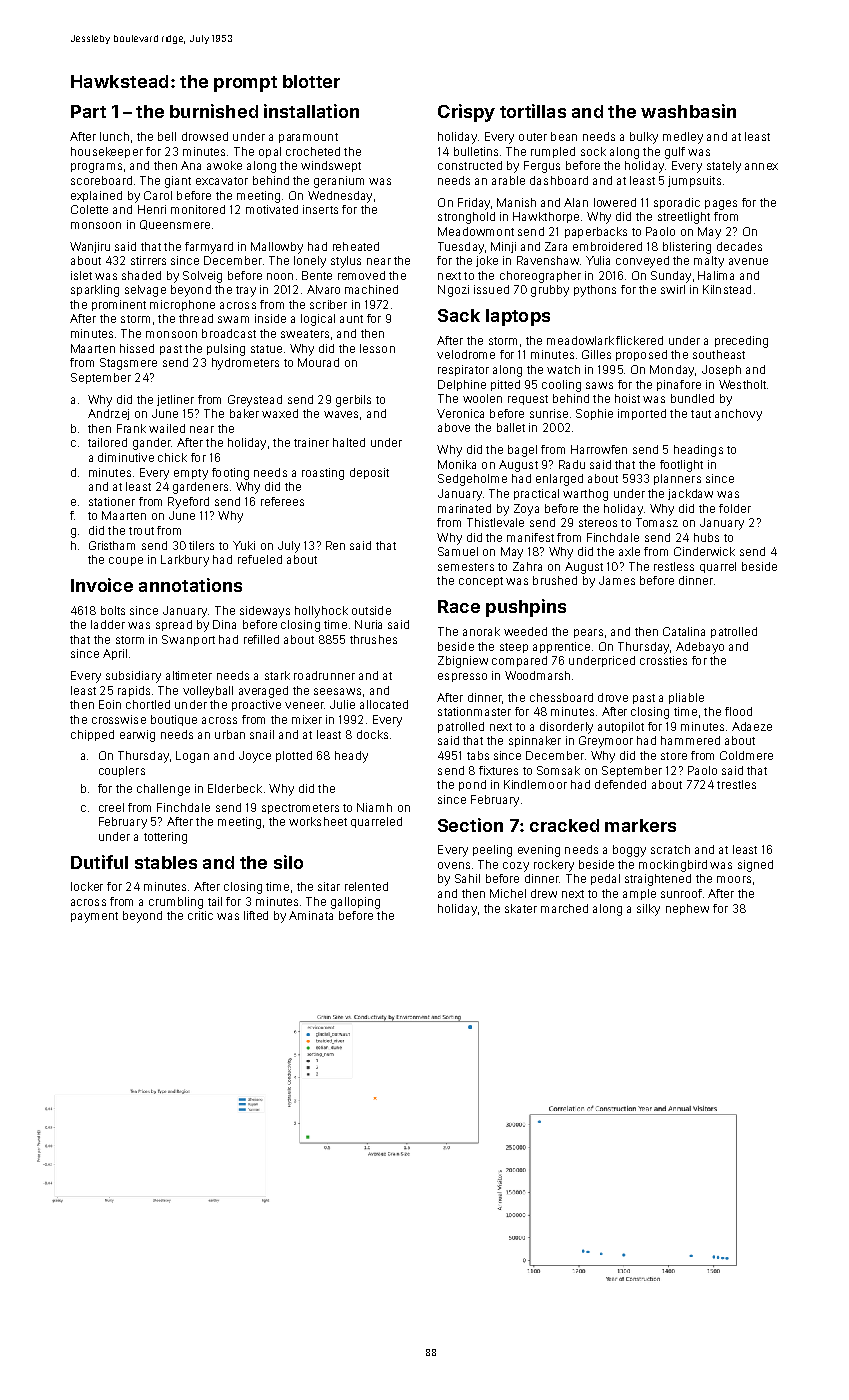  What do you see at coordinates (374, 807) in the image?
I see `Niamh` at bounding box center [374, 807].
